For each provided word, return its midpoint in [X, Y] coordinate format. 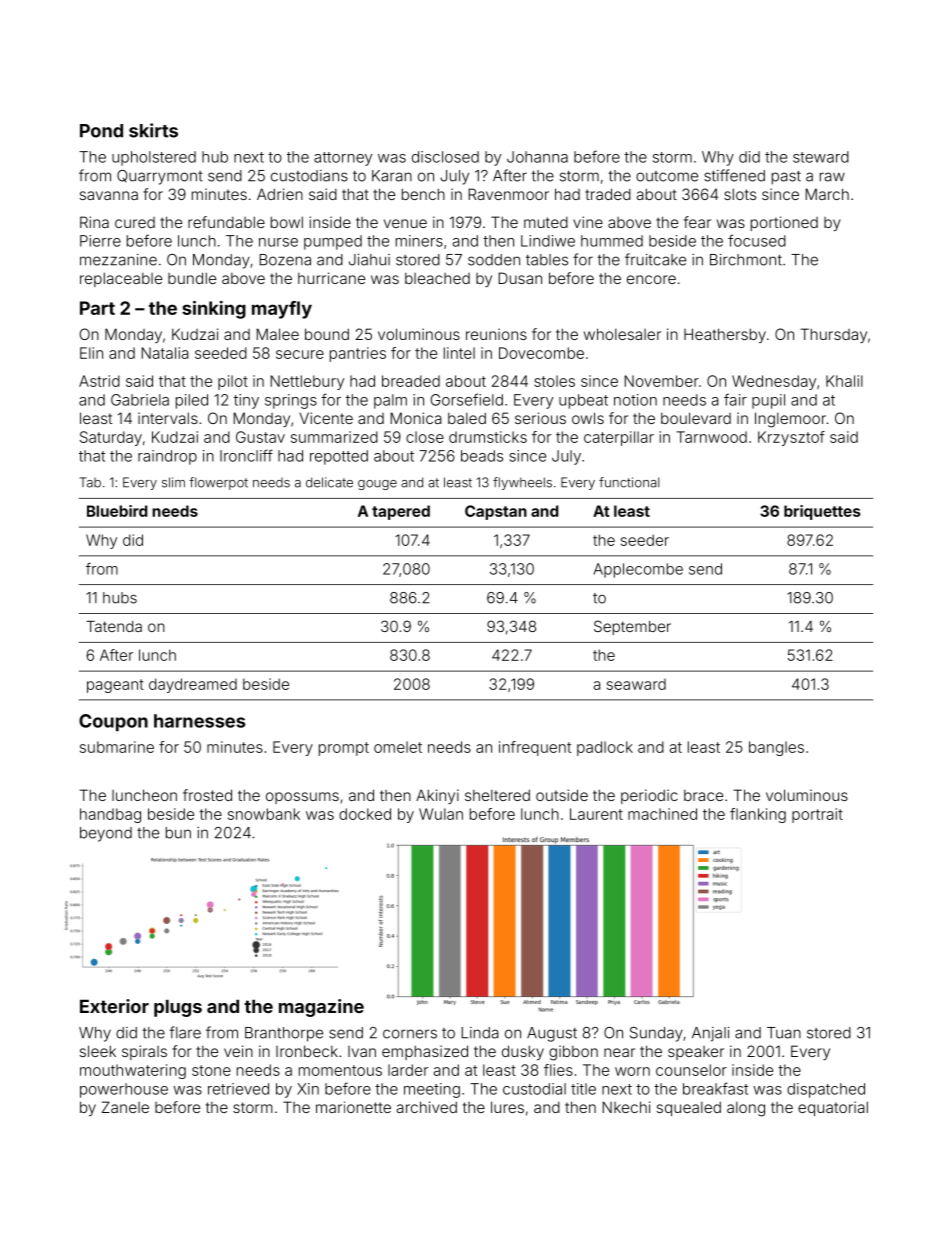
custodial [534, 1089]
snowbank [264, 814]
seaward [636, 684]
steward [821, 157]
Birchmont [746, 260]
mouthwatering [133, 1071]
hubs [120, 598]
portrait [817, 815]
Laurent [596, 814]
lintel [459, 353]
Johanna [537, 157]
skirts [153, 130]
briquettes [822, 512]
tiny [246, 401]
